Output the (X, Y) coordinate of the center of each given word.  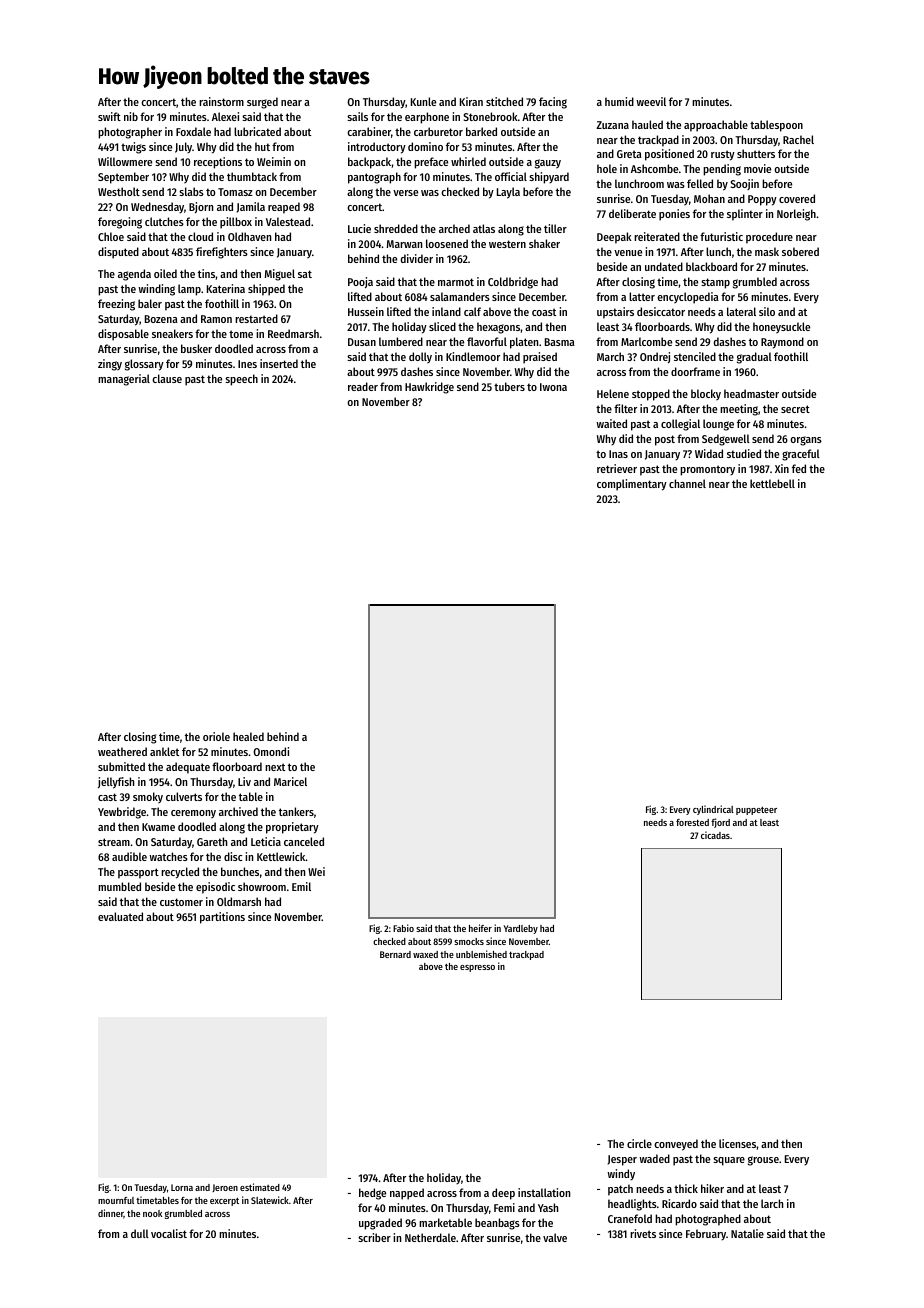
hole (607, 168)
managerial (124, 380)
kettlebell (772, 483)
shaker (544, 243)
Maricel (290, 781)
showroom (262, 886)
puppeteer (756, 811)
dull (140, 1233)
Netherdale (430, 1237)
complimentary (632, 485)
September (123, 178)
